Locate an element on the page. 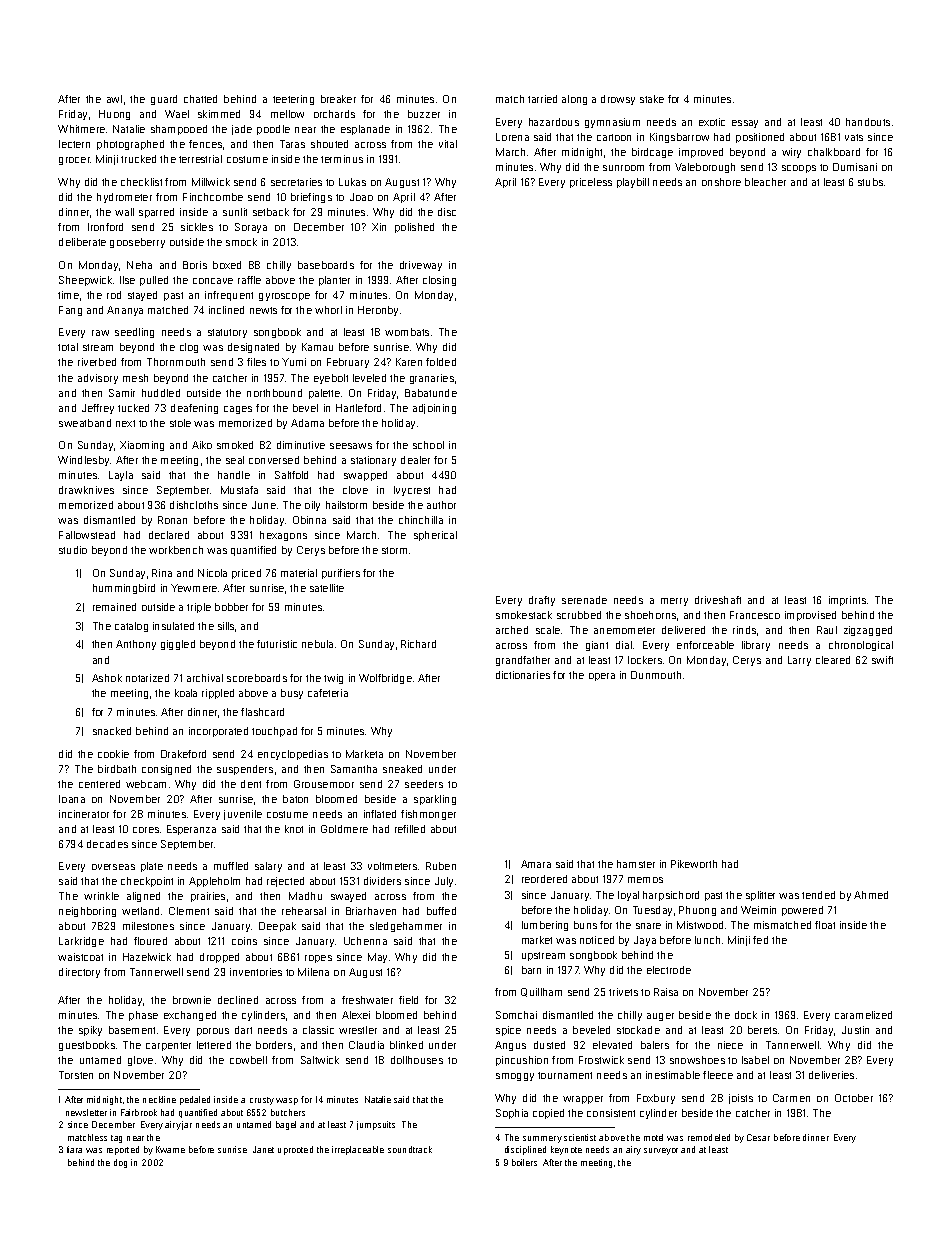 The height and width of the image is (1233, 952). flashcard is located at coordinates (262, 712).
